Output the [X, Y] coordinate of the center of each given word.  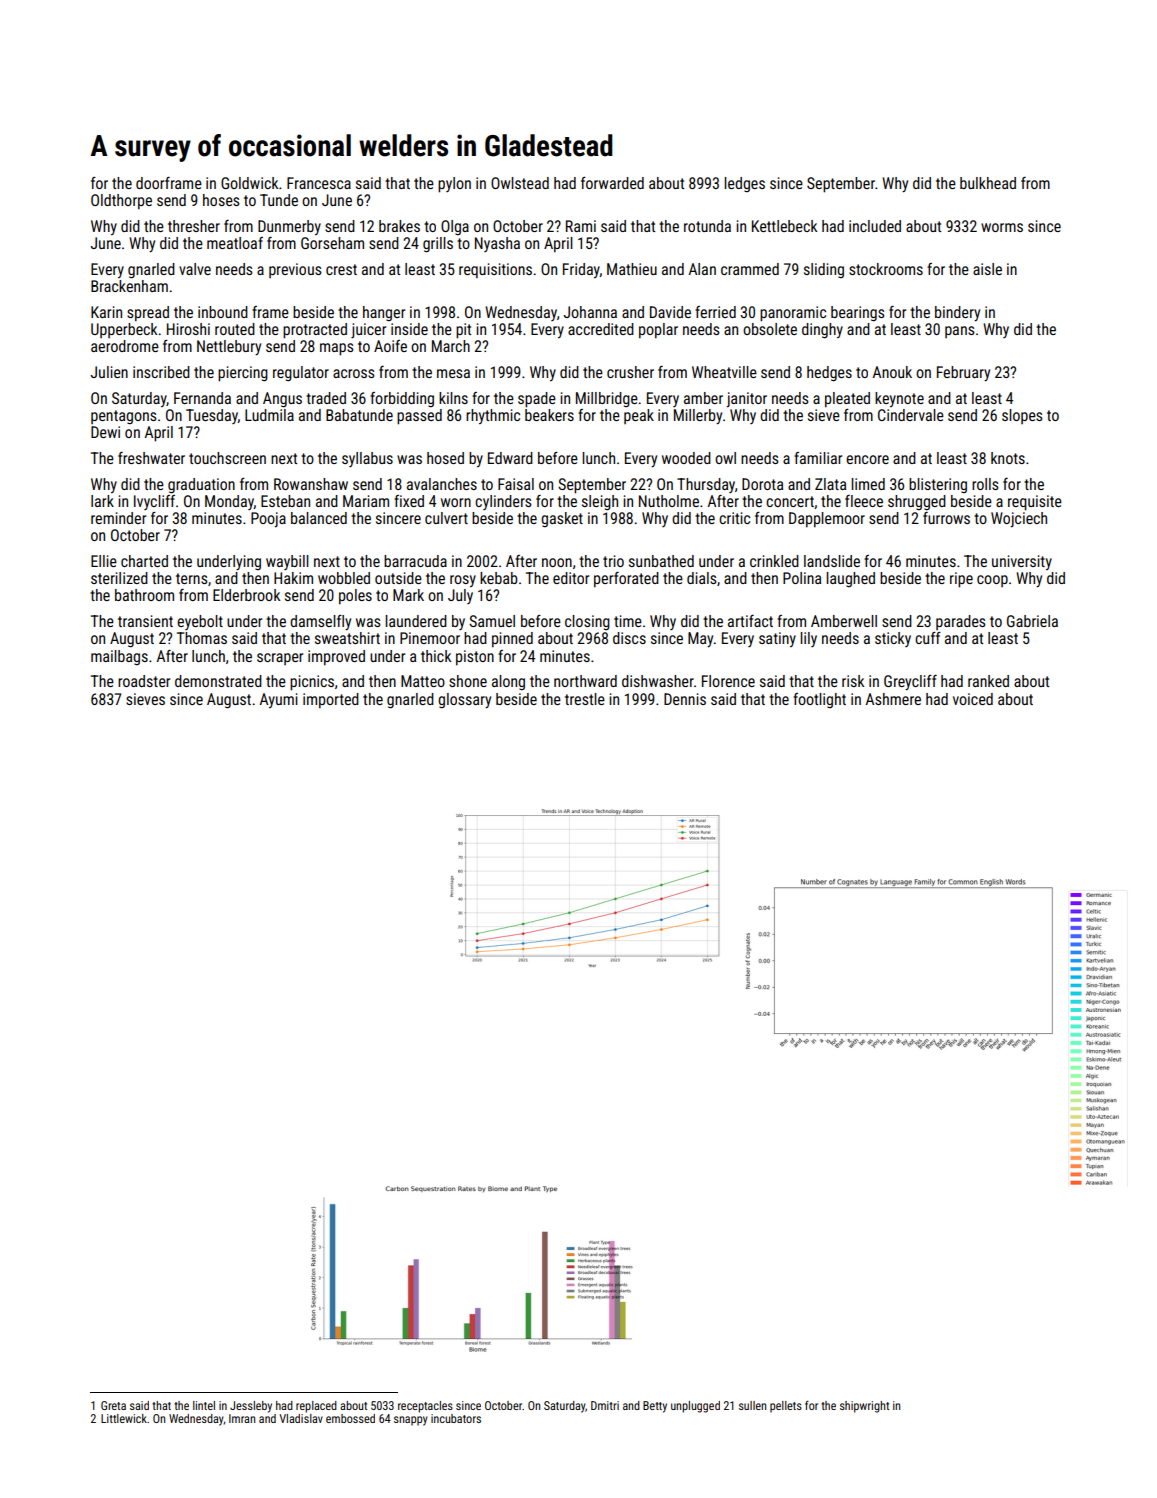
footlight [819, 700]
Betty [655, 1407]
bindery [957, 313]
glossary [464, 700]
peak [639, 416]
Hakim [293, 578]
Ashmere [893, 699]
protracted [315, 331]
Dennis [685, 699]
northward [585, 681]
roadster [144, 681]
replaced [316, 1407]
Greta [113, 1405]
